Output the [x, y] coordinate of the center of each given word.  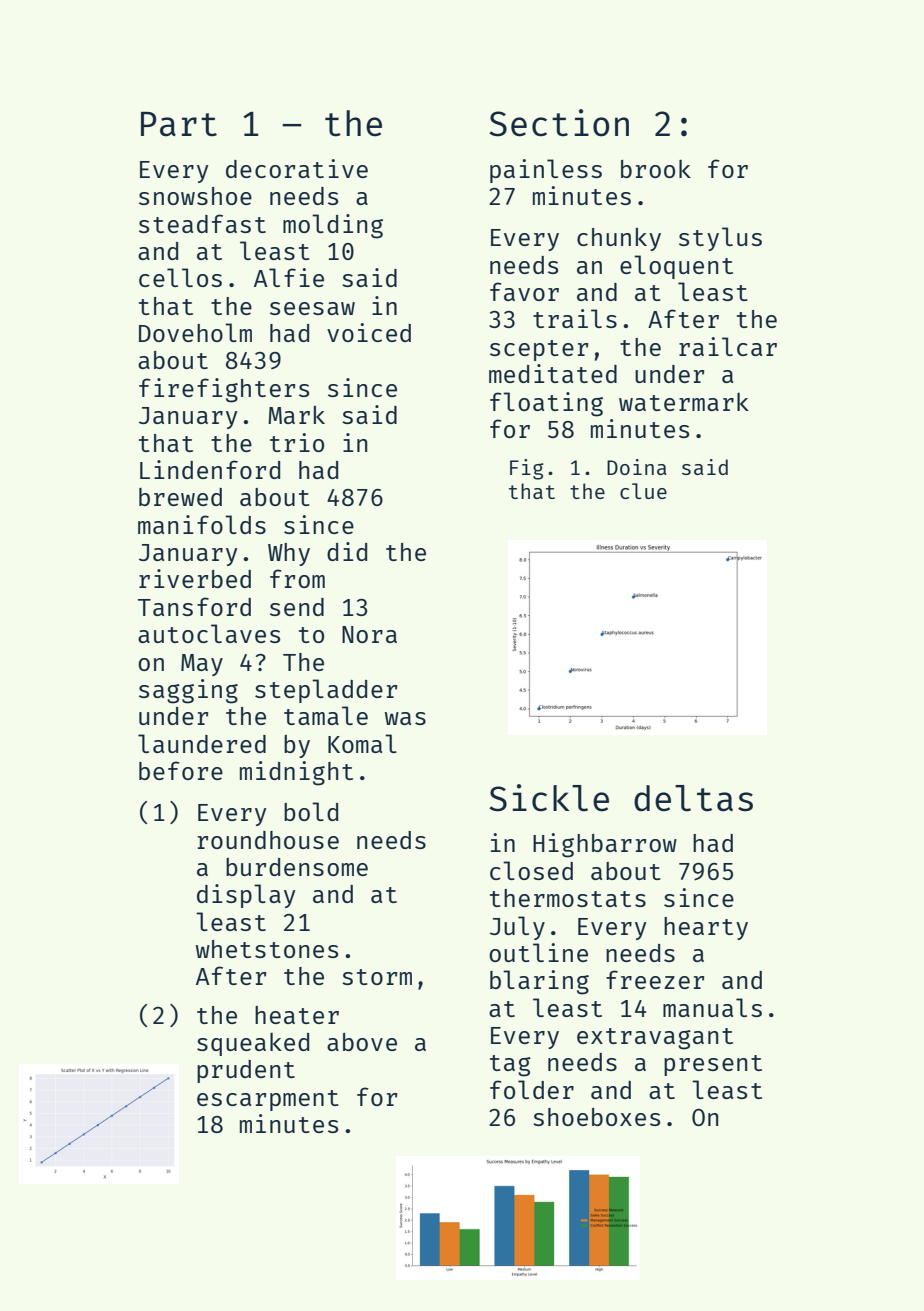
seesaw [312, 308]
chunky [619, 239]
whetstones [267, 949]
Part [179, 124]
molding [333, 226]
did [347, 551]
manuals [712, 1007]
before [181, 770]
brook [656, 169]
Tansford [194, 606]
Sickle [549, 798]
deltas [693, 798]
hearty [706, 928]
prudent [246, 1071]
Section [559, 123]
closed [531, 870]
